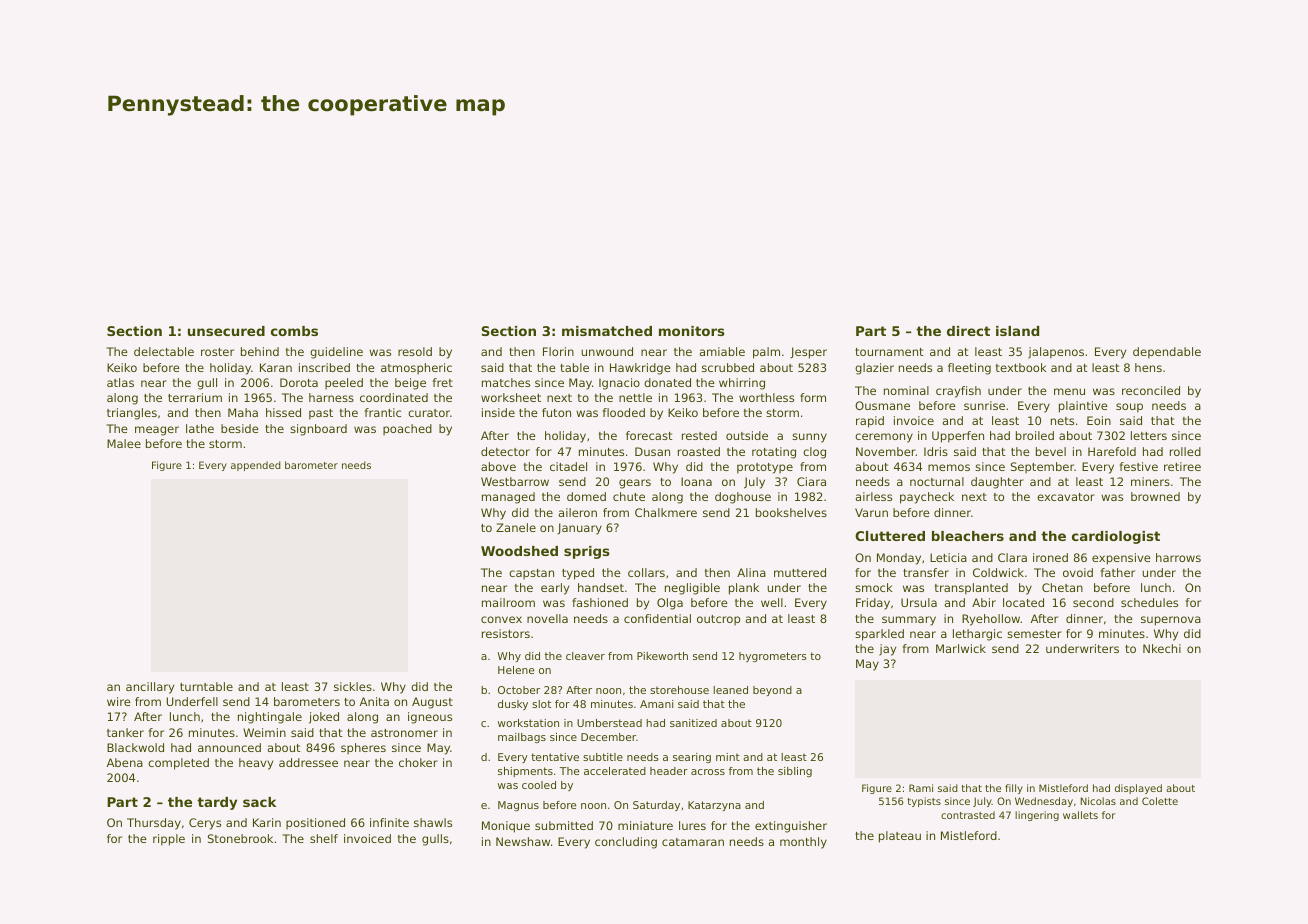 The image size is (1308, 924). I want to click on behind, so click(260, 351).
